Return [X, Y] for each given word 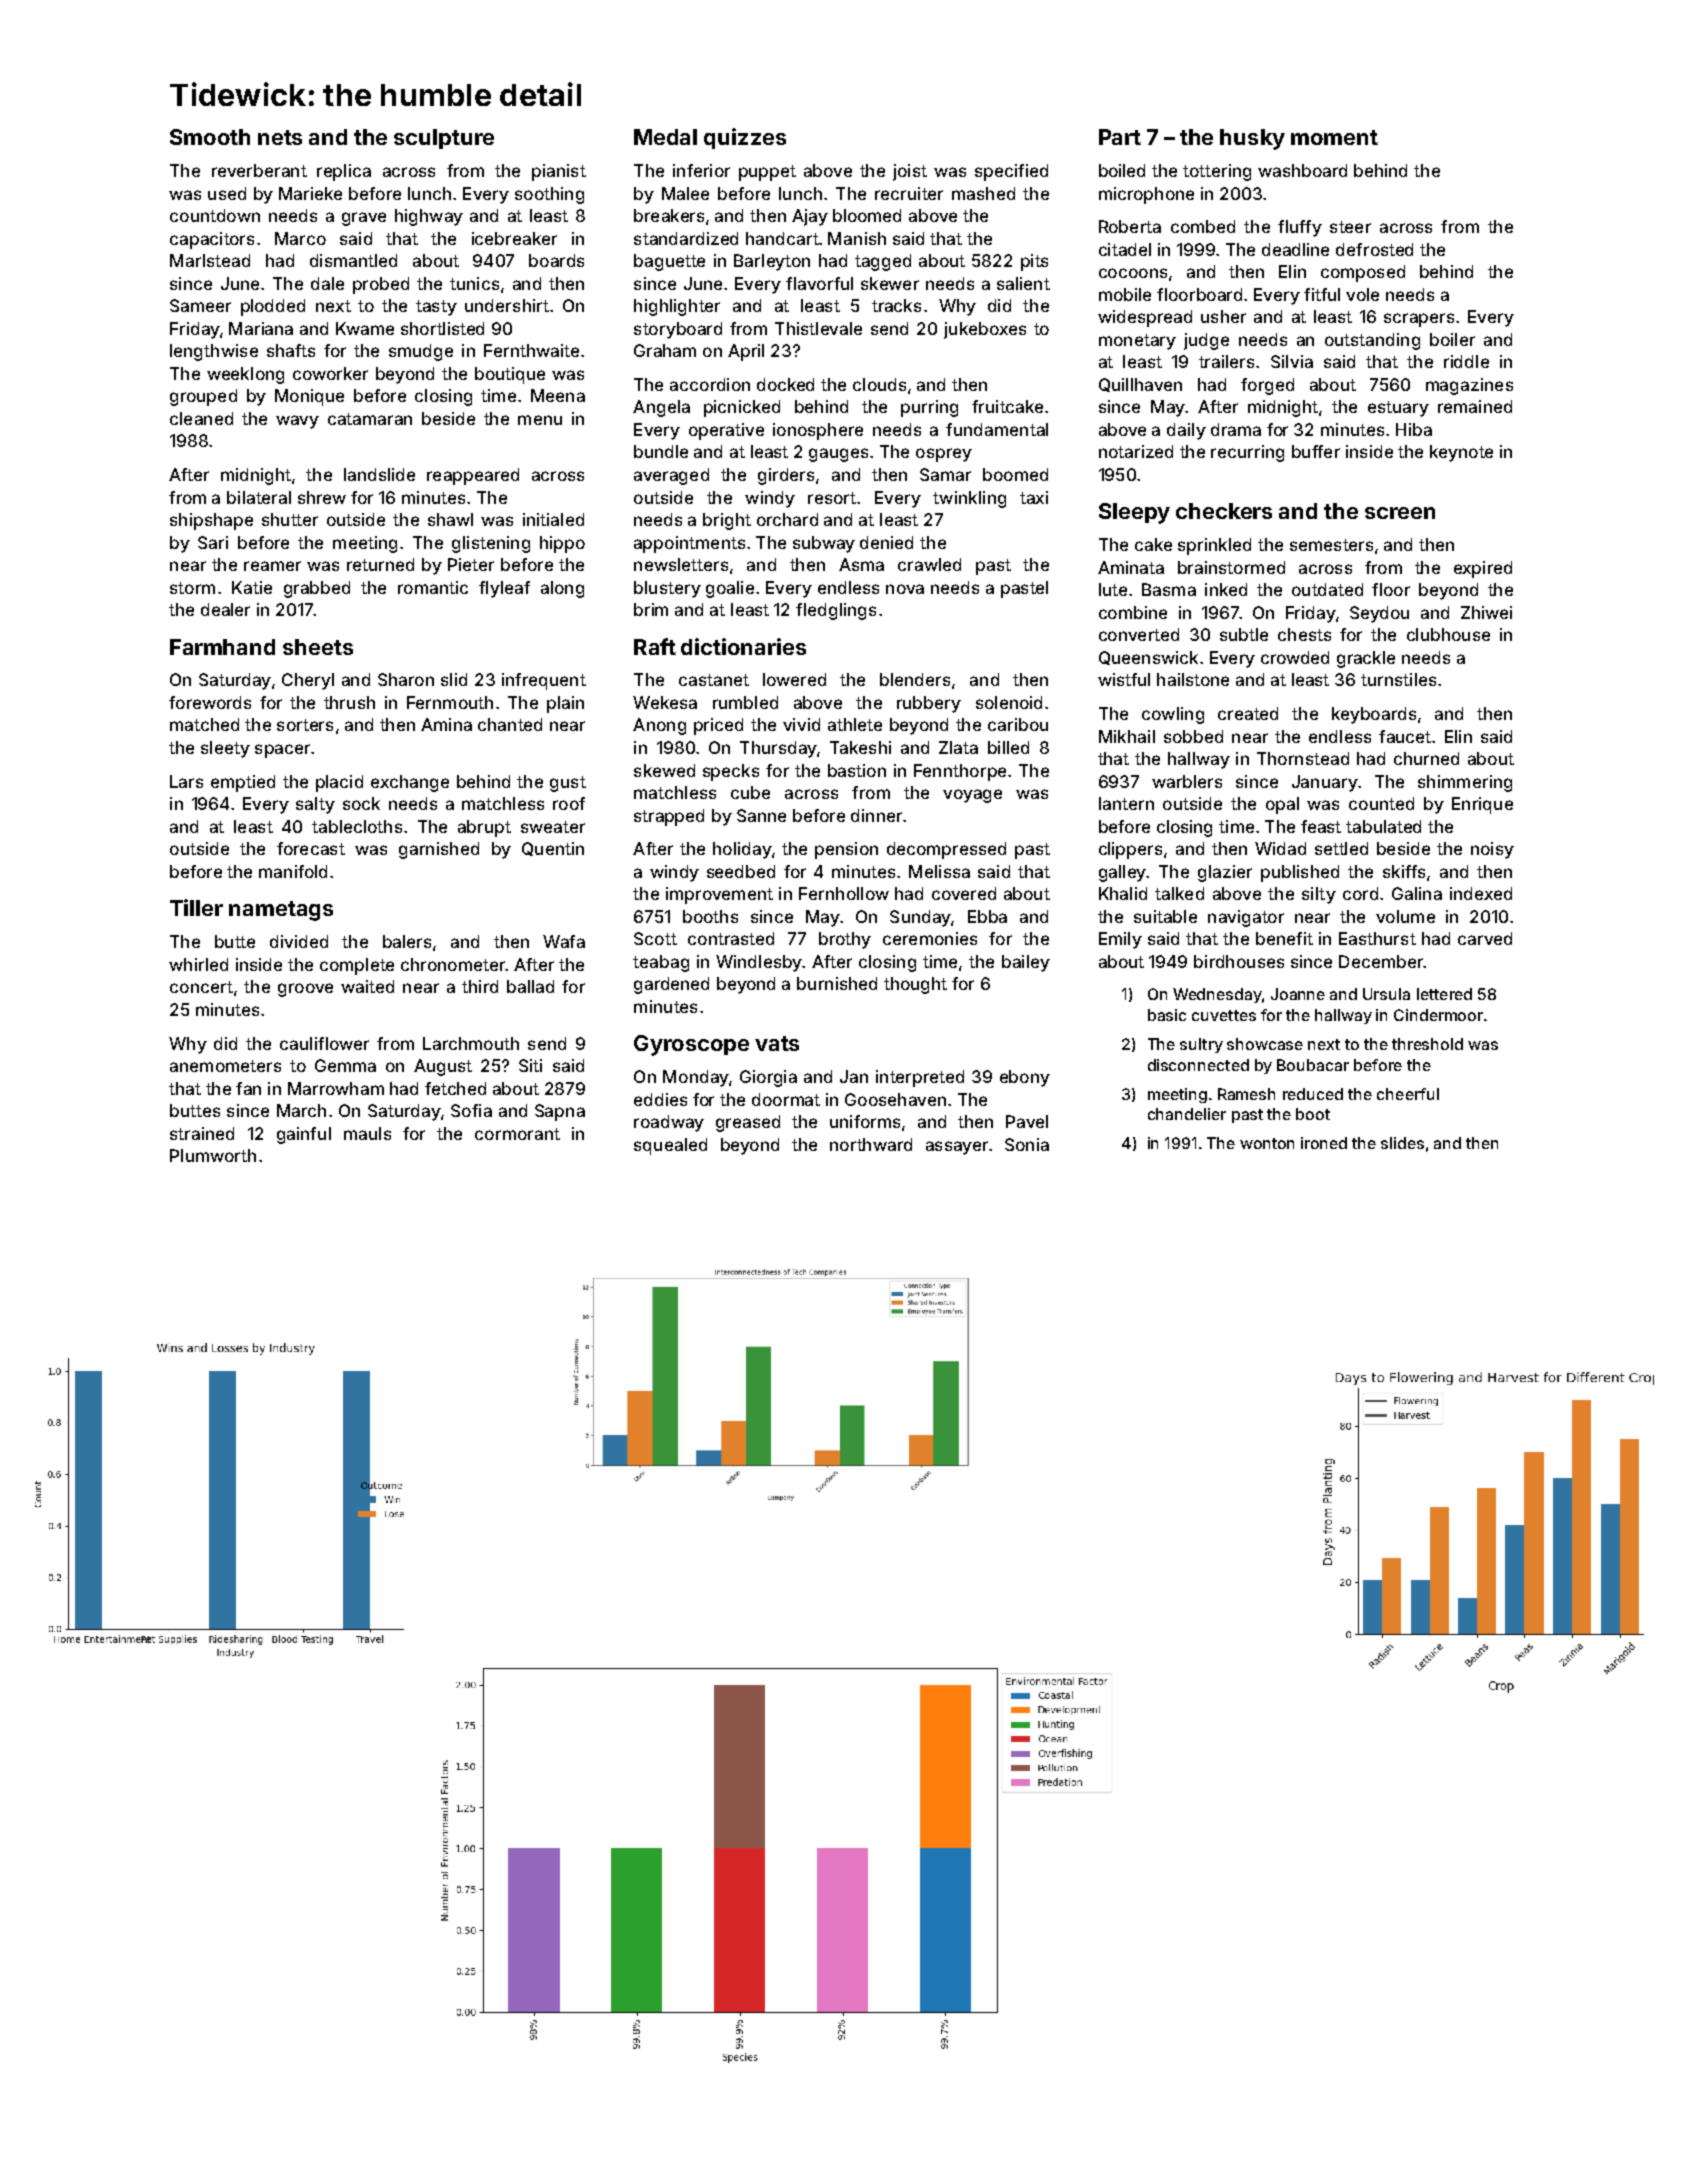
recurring [1247, 453]
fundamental [997, 429]
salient [1023, 283]
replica [344, 172]
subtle [1244, 634]
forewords [210, 702]
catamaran [370, 419]
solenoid [1009, 702]
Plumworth [213, 1155]
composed [1363, 273]
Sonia [1027, 1144]
